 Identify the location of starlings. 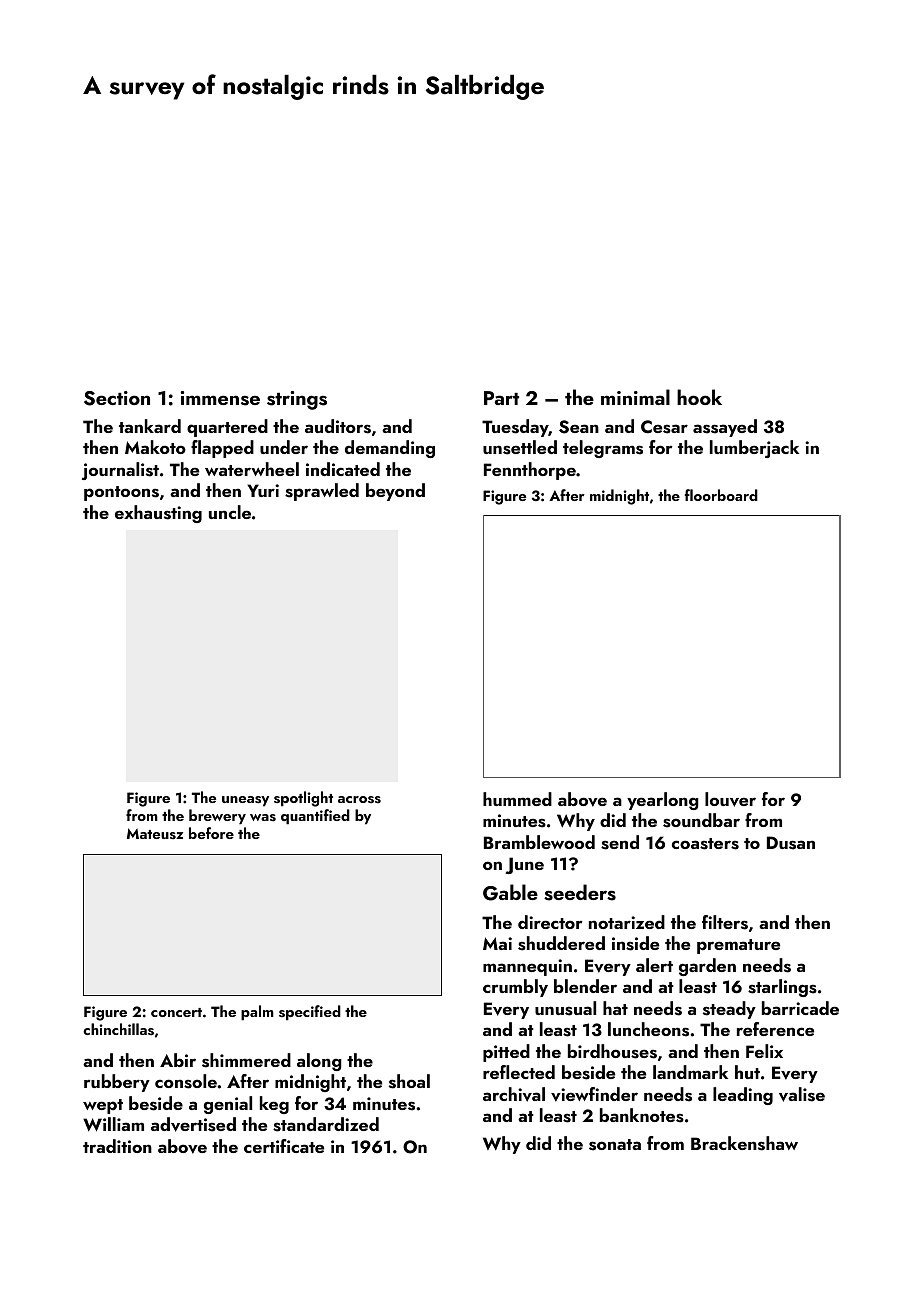
(782, 988).
